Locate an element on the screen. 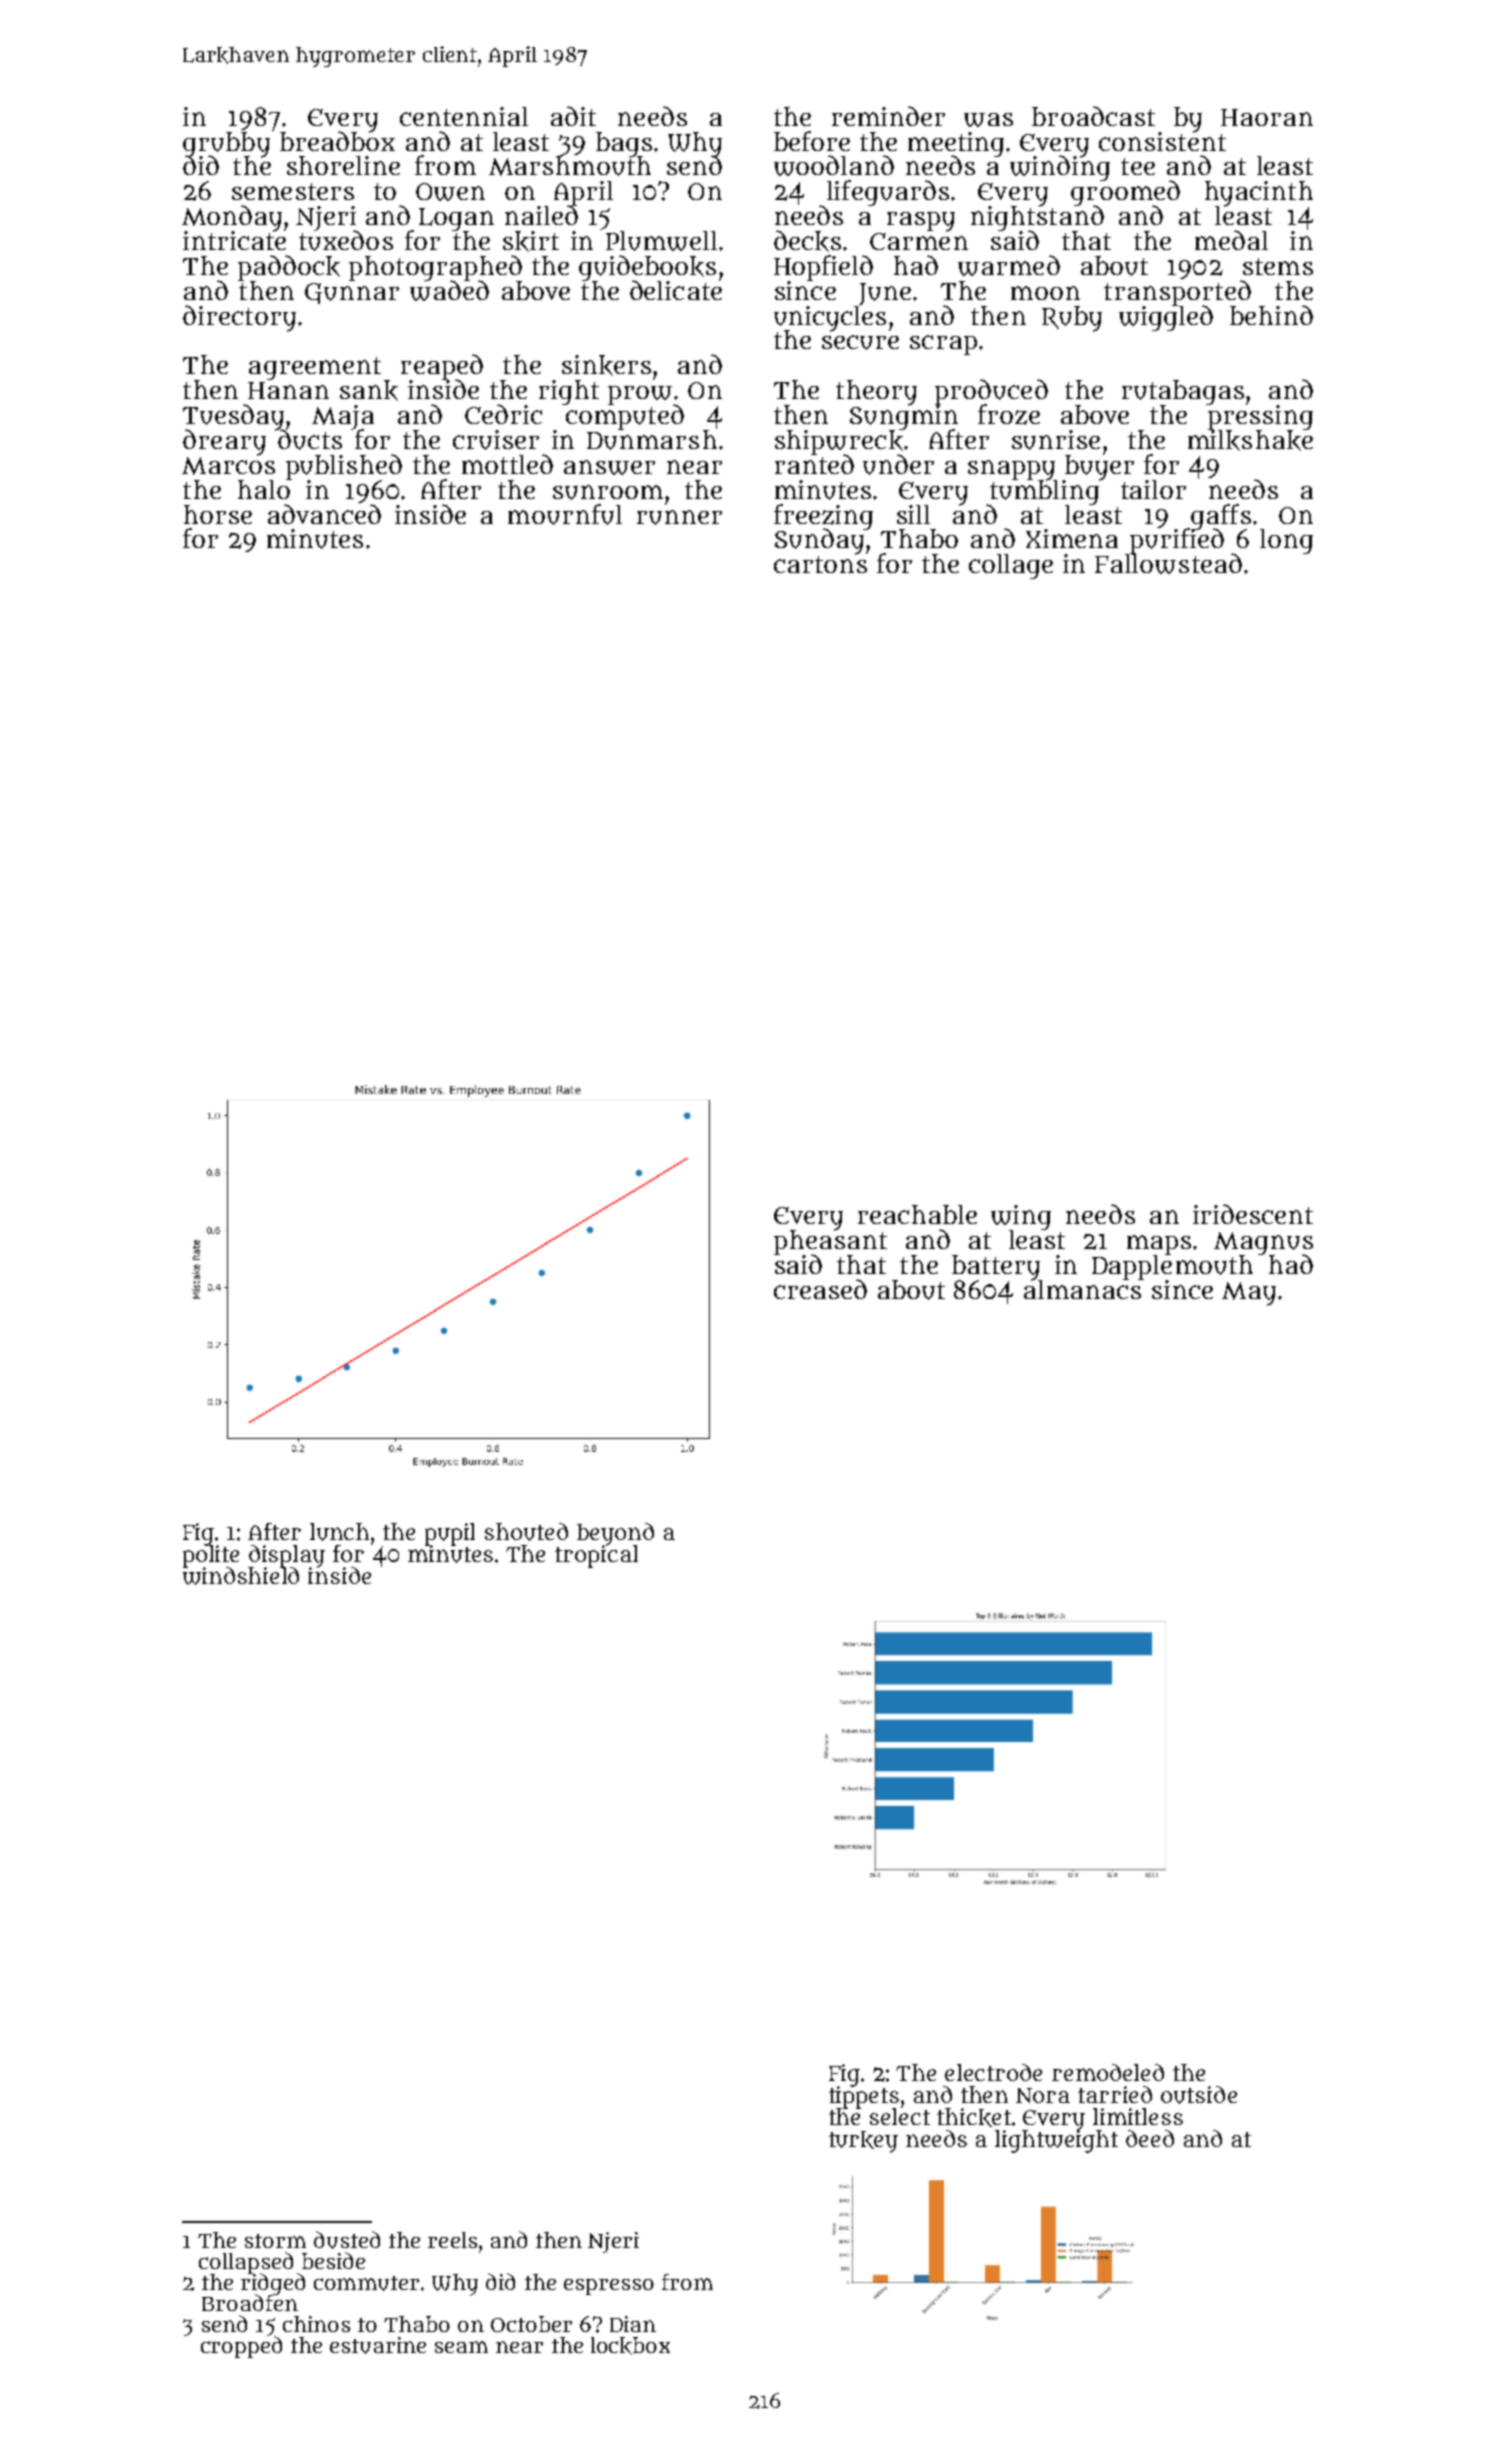  estuarine is located at coordinates (378, 2345).
